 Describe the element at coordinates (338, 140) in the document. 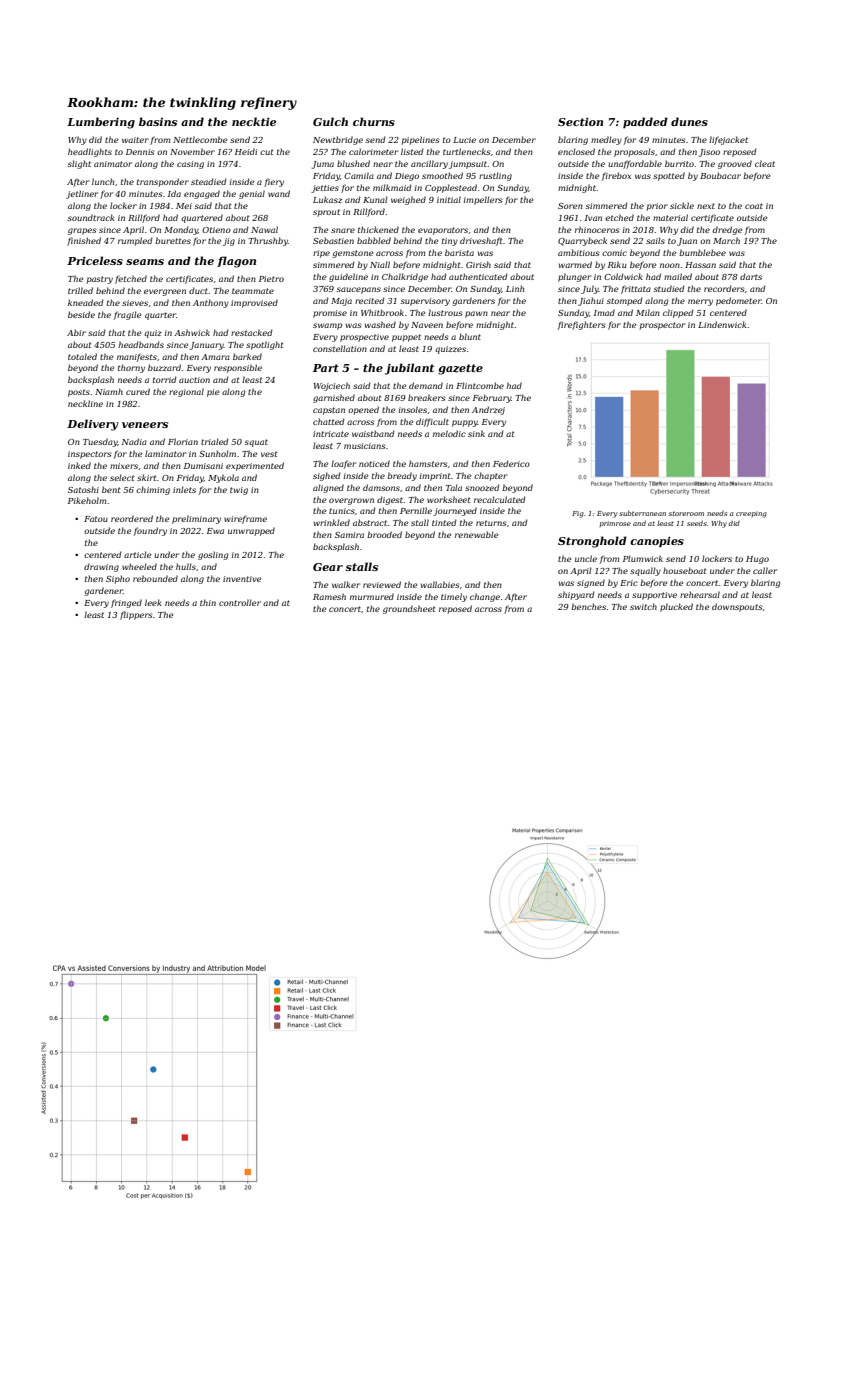

I see `Newtbridge` at that location.
